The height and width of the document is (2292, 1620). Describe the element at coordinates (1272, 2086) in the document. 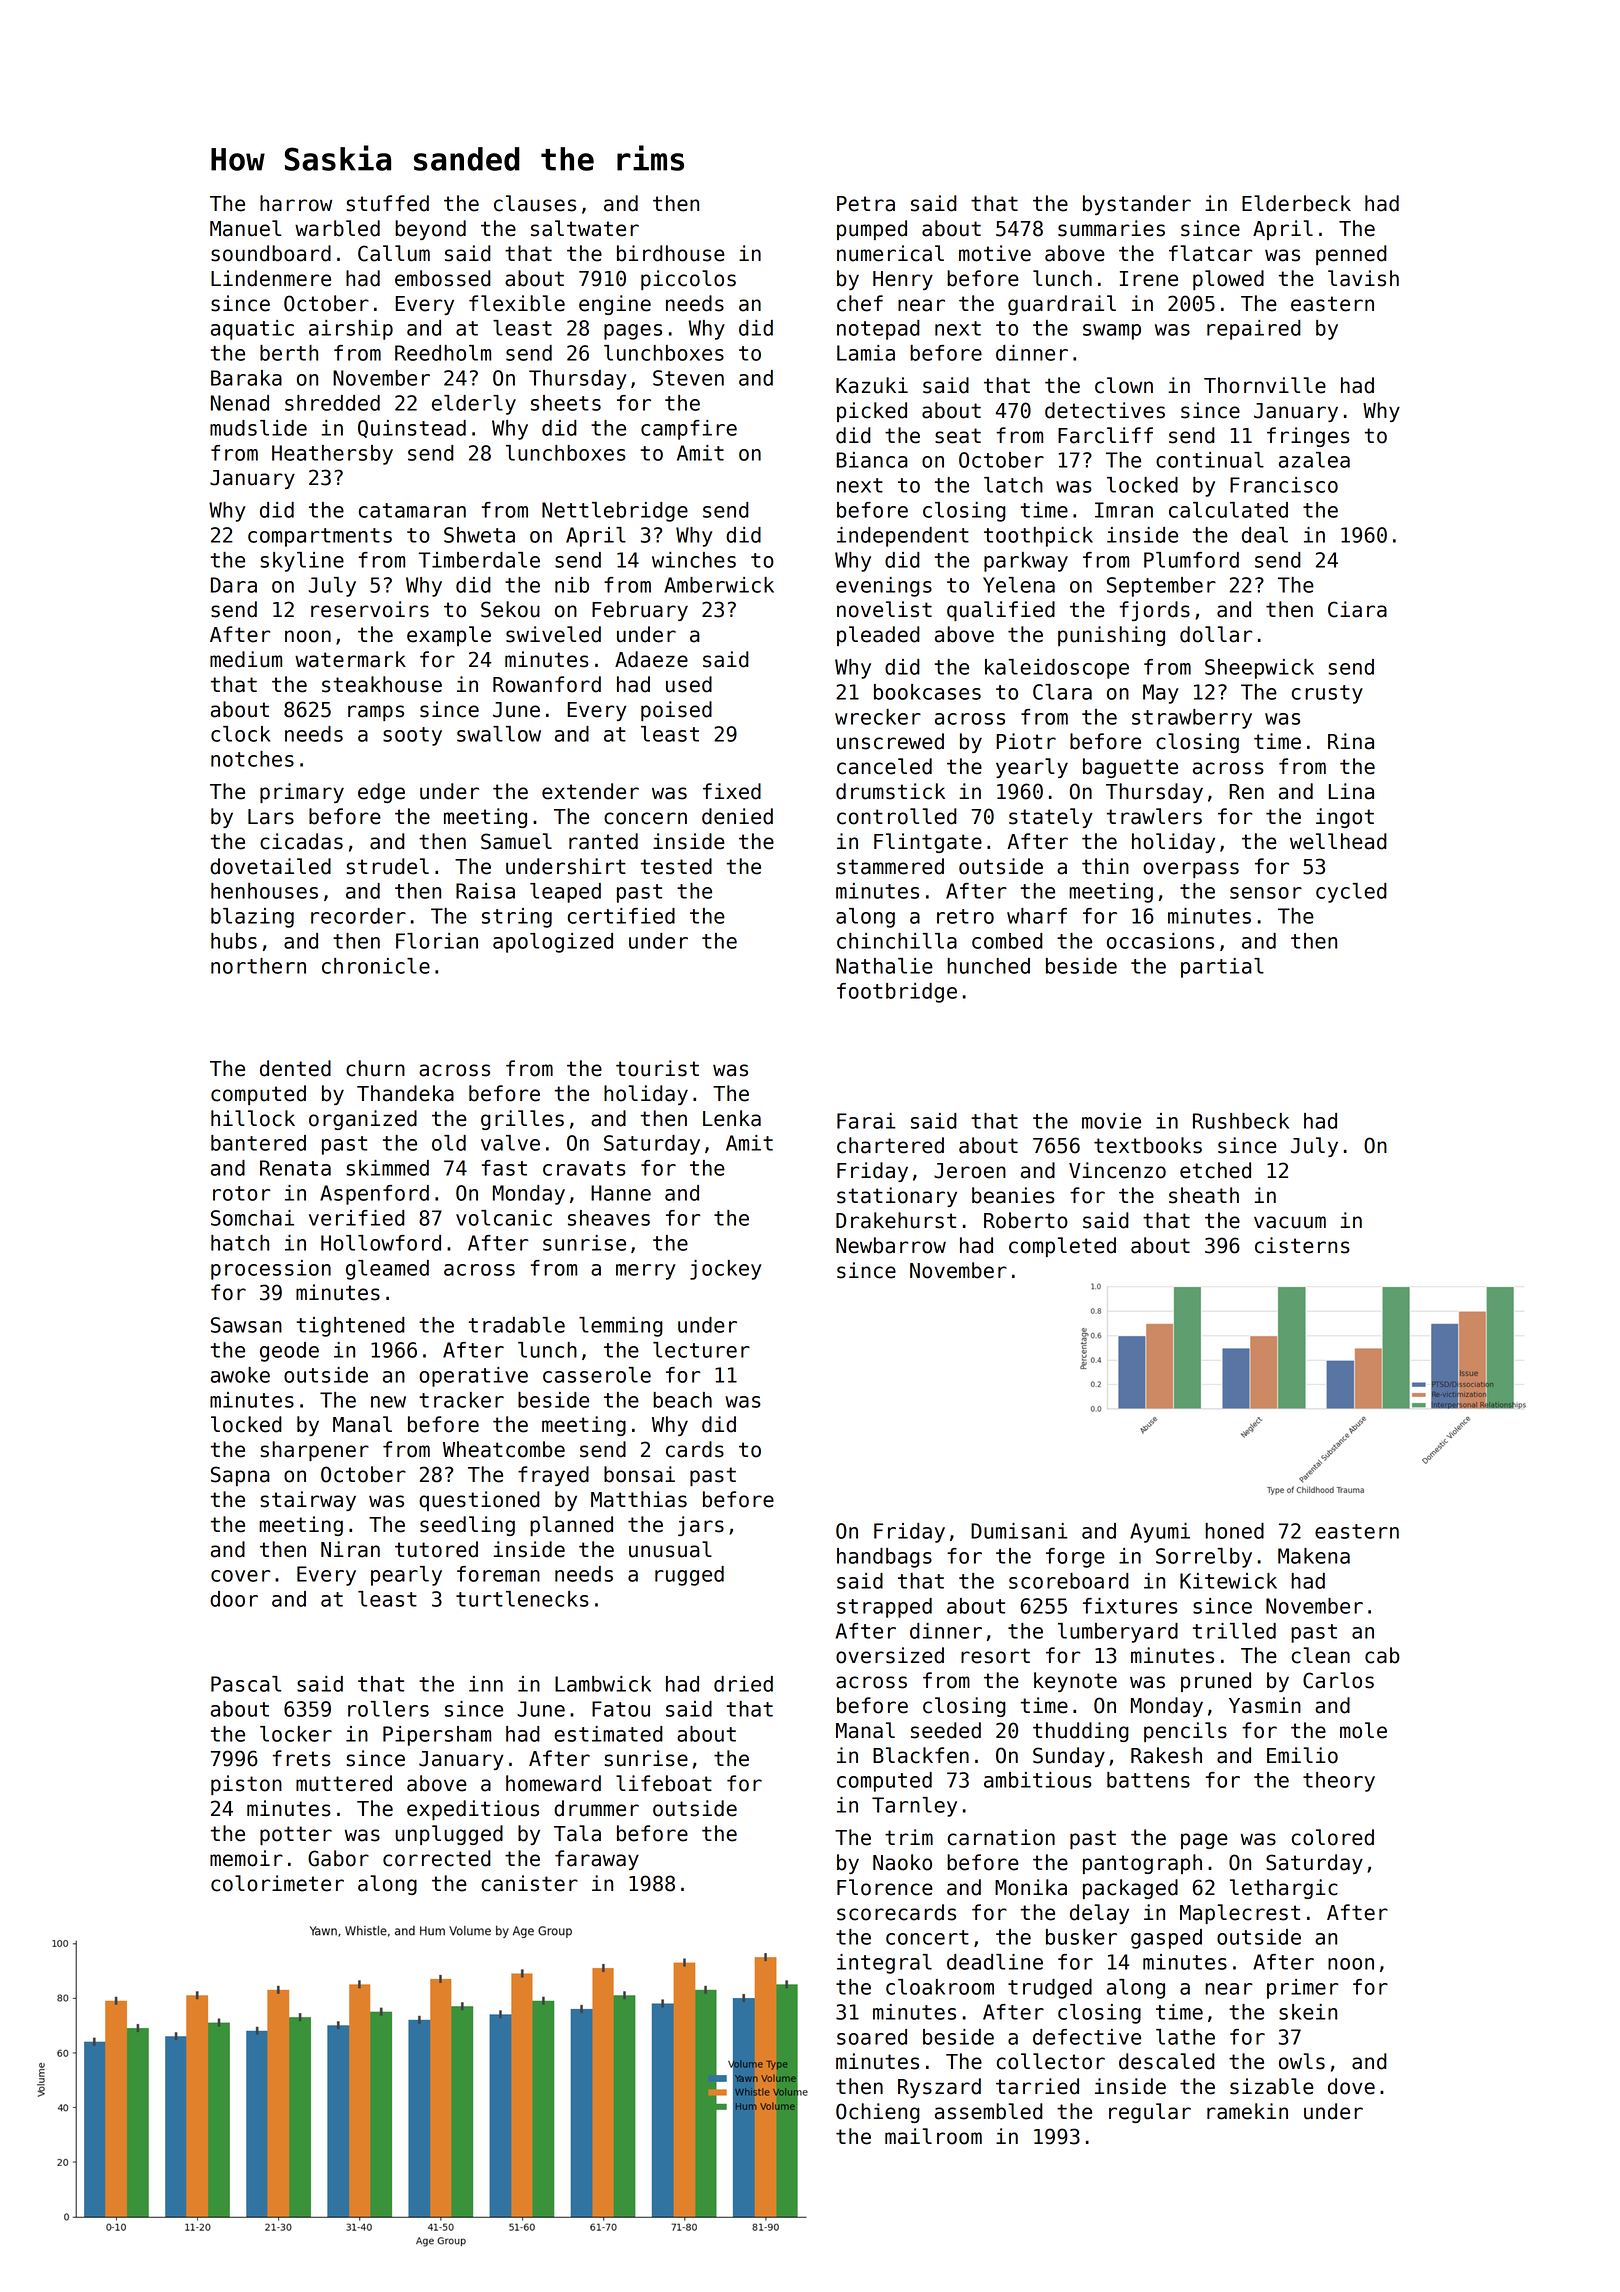

I see `sizable` at that location.
